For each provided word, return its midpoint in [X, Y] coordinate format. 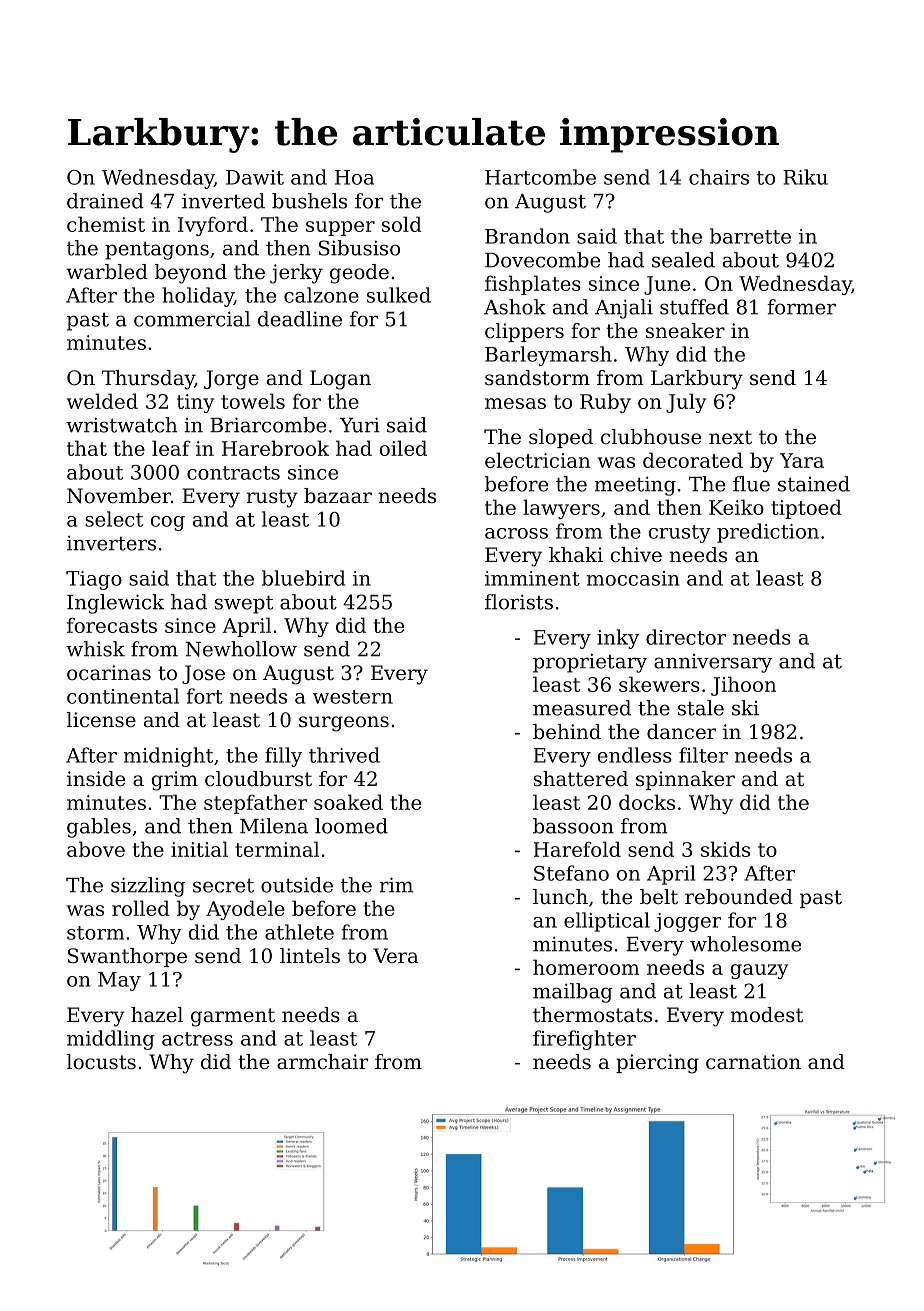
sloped [561, 438]
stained [814, 484]
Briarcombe [268, 425]
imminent [532, 578]
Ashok [515, 307]
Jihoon [743, 686]
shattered [581, 779]
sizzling [148, 887]
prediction [768, 533]
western [353, 697]
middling [111, 1040]
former [801, 307]
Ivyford [213, 226]
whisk [95, 649]
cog [168, 523]
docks [647, 802]
